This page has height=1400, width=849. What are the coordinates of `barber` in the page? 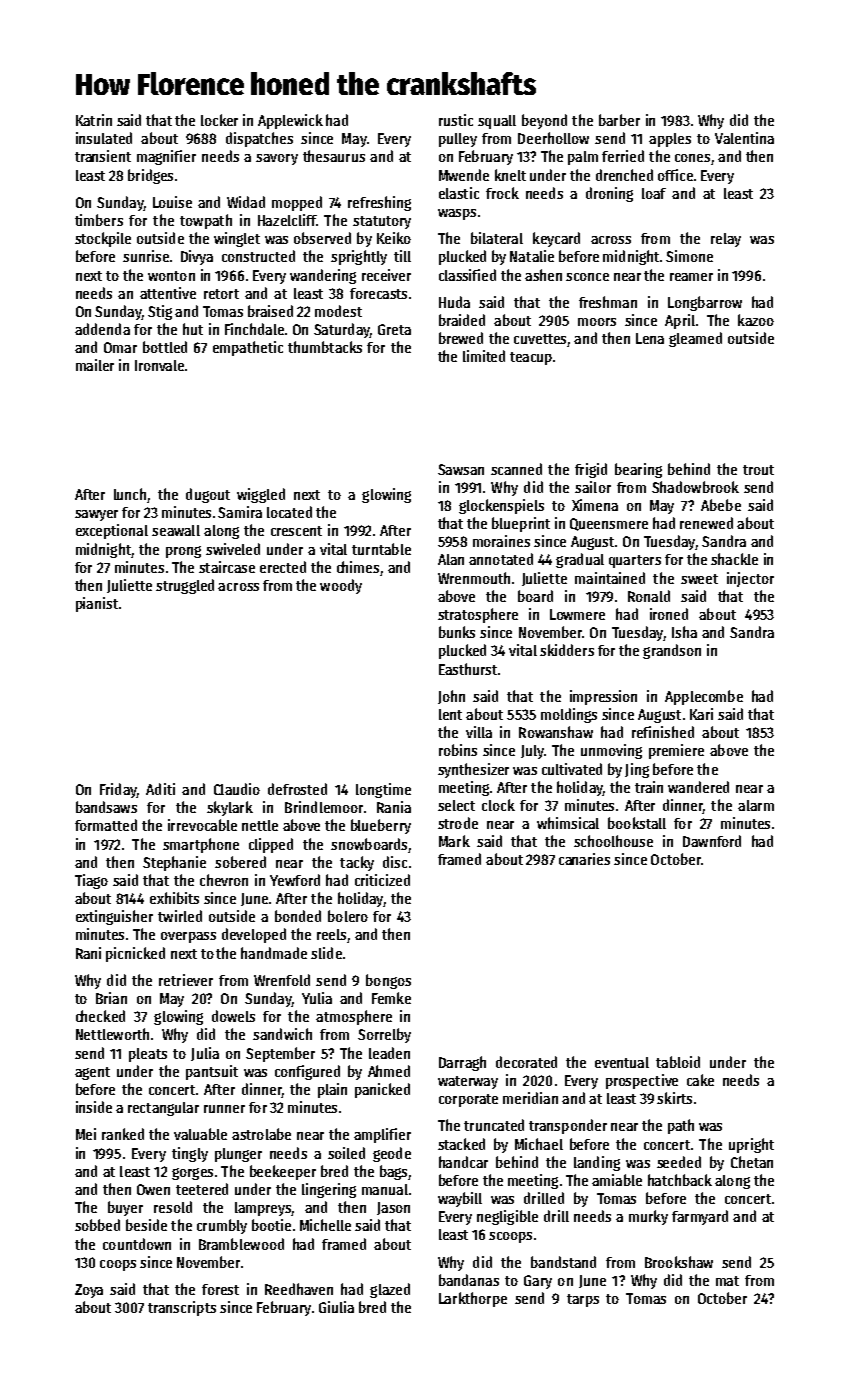 It's located at (619, 120).
